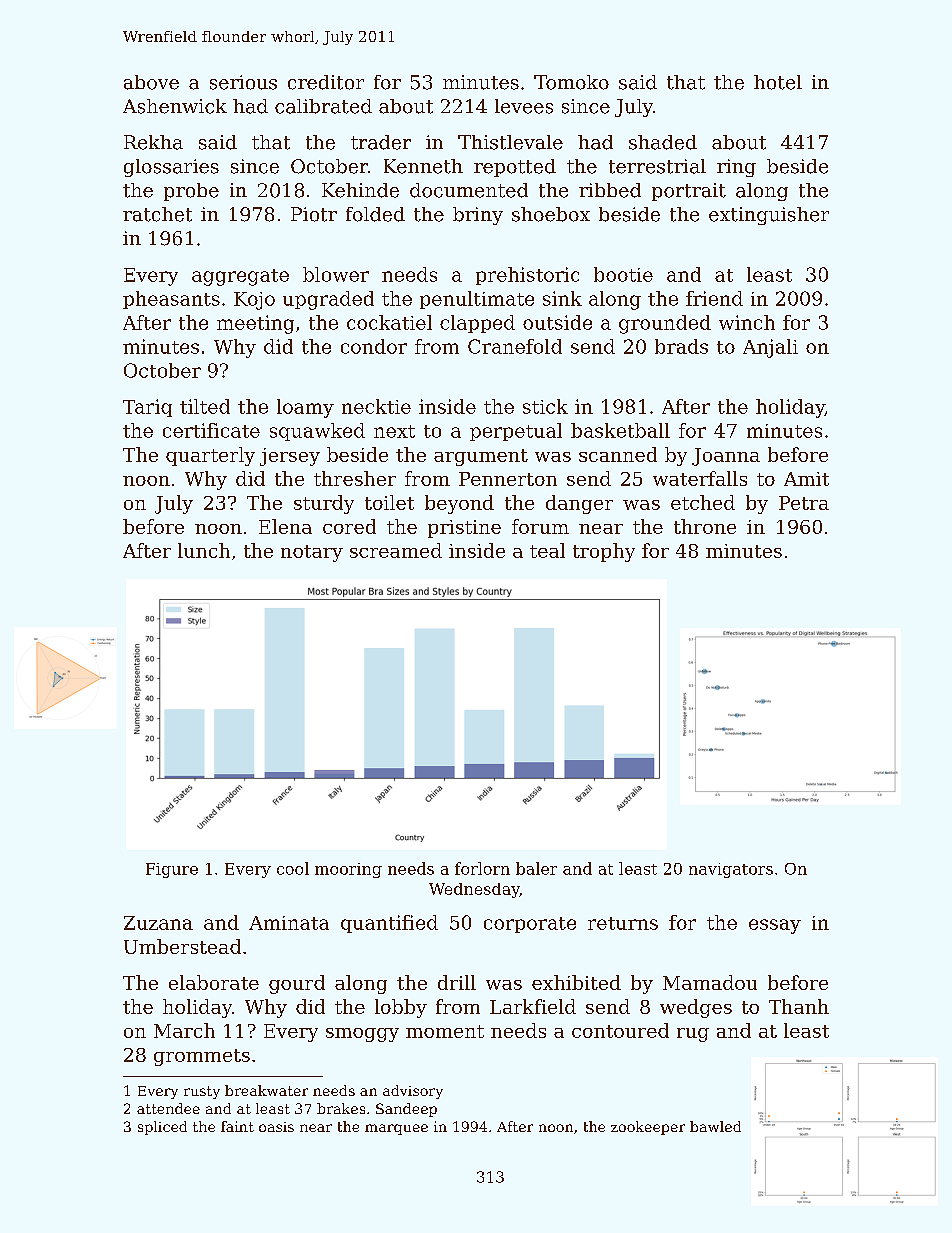 This document has width=952, height=1233. What do you see at coordinates (204, 550) in the document?
I see `lunch` at bounding box center [204, 550].
